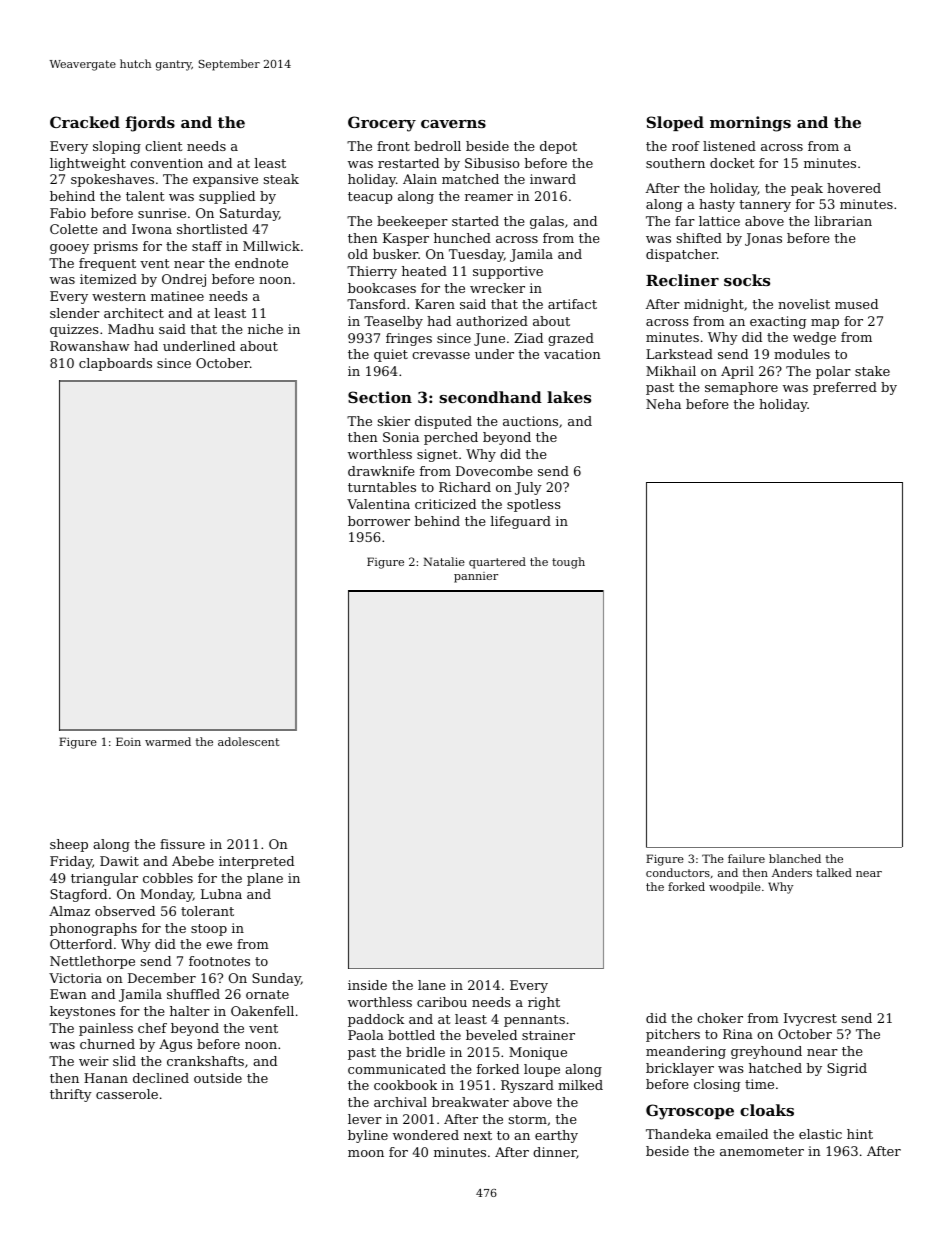 Image resolution: width=952 pixels, height=1233 pixels. What do you see at coordinates (379, 521) in the page?
I see `borrower` at bounding box center [379, 521].
